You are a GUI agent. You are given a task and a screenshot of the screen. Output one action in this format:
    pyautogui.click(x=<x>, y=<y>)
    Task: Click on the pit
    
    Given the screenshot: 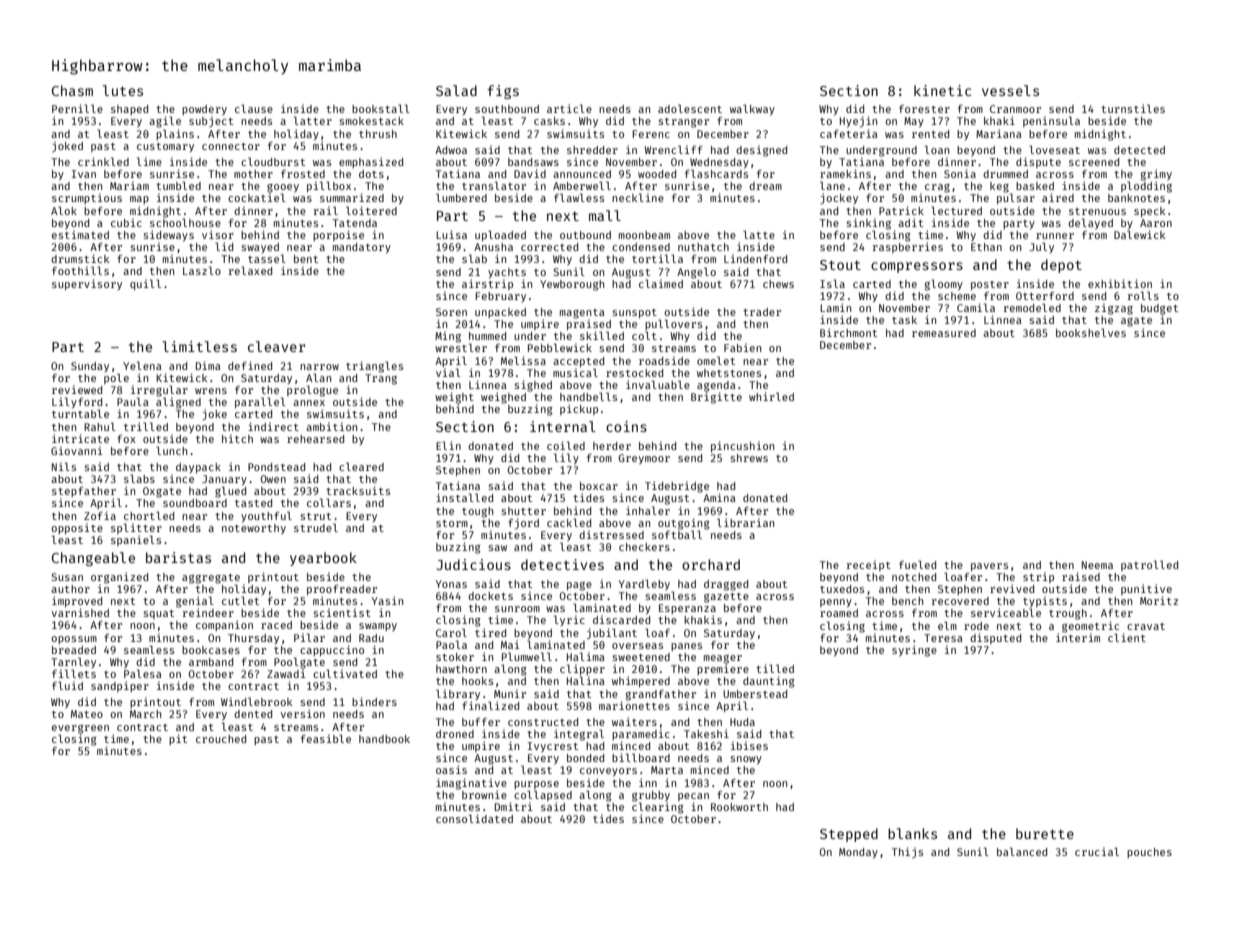 What is the action you would take?
    pyautogui.click(x=178, y=739)
